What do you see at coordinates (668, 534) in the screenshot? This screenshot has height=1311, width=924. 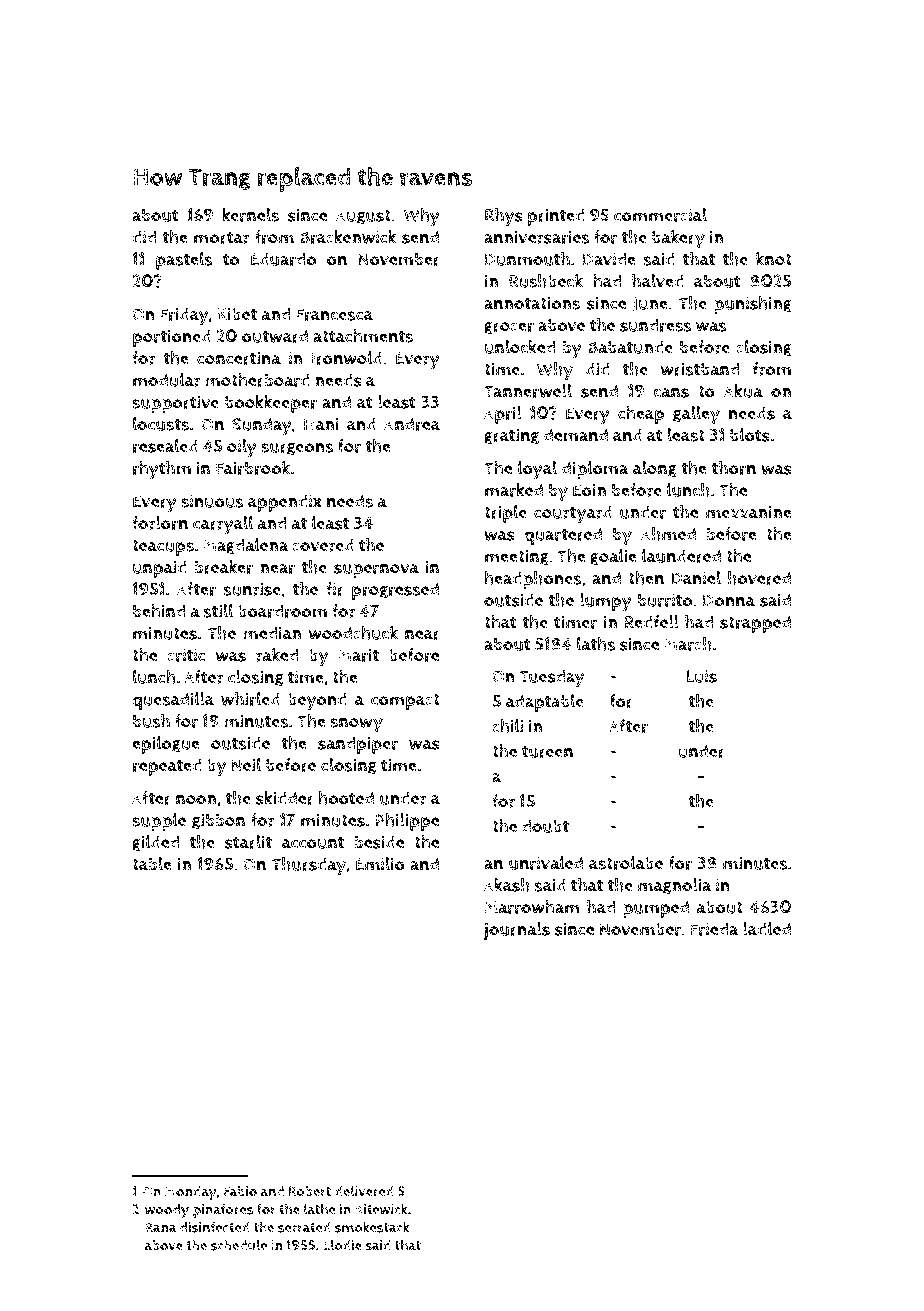 I see `Ahmed` at bounding box center [668, 534].
